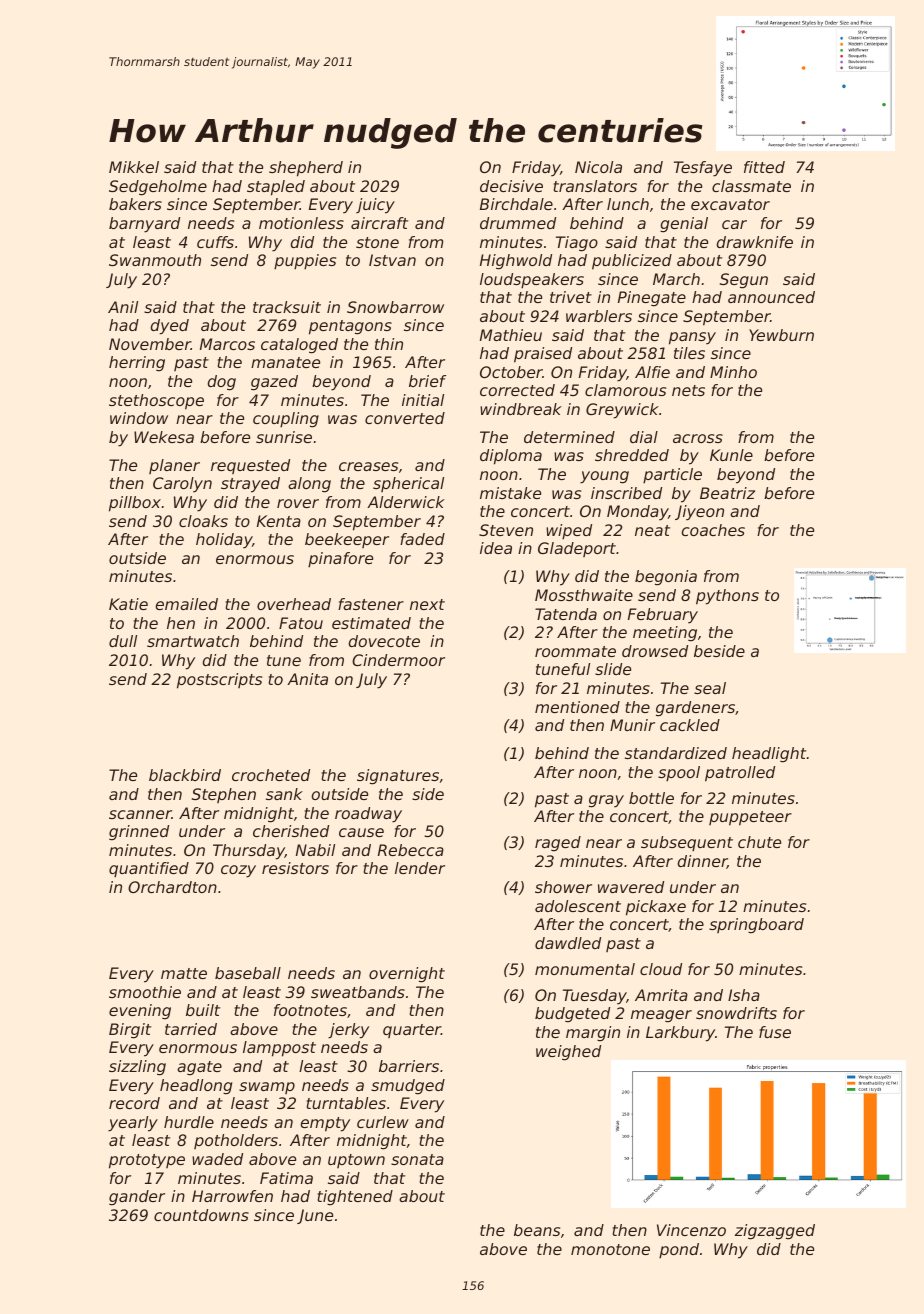  Describe the element at coordinates (775, 1232) in the screenshot. I see `zigzagged` at that location.
